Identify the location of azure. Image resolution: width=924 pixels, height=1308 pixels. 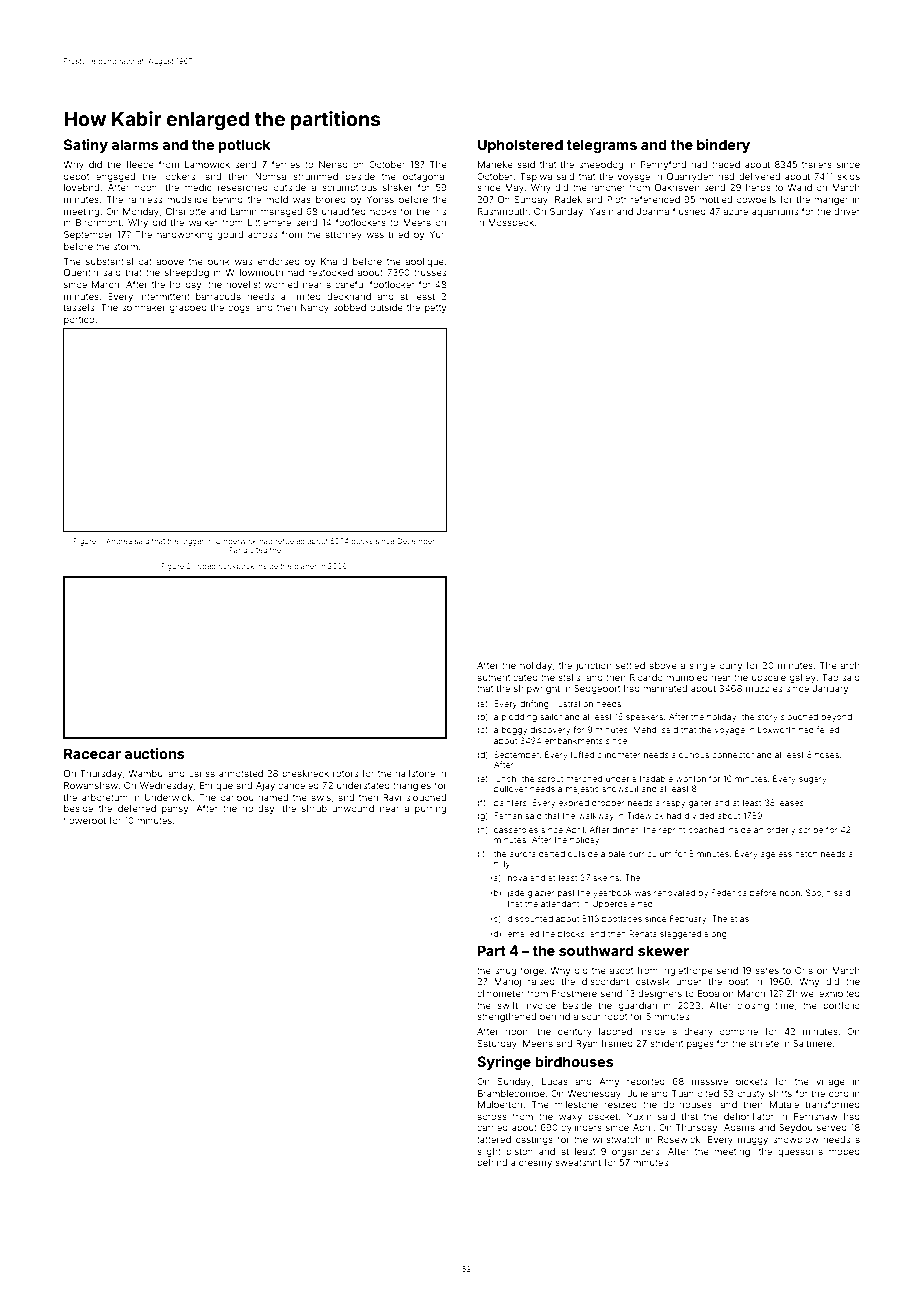
(735, 212).
